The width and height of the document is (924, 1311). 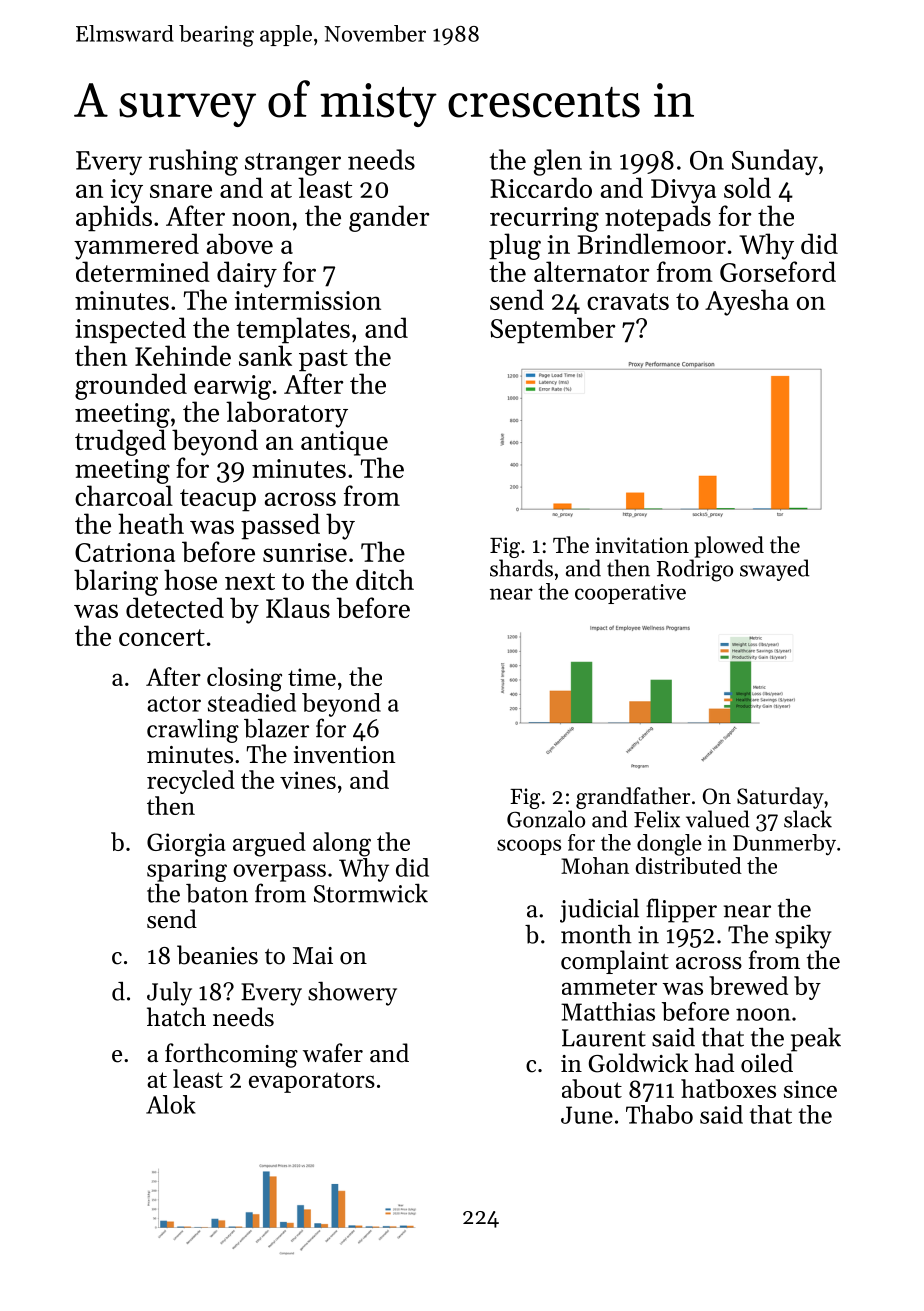 I want to click on Alok, so click(x=171, y=1104).
